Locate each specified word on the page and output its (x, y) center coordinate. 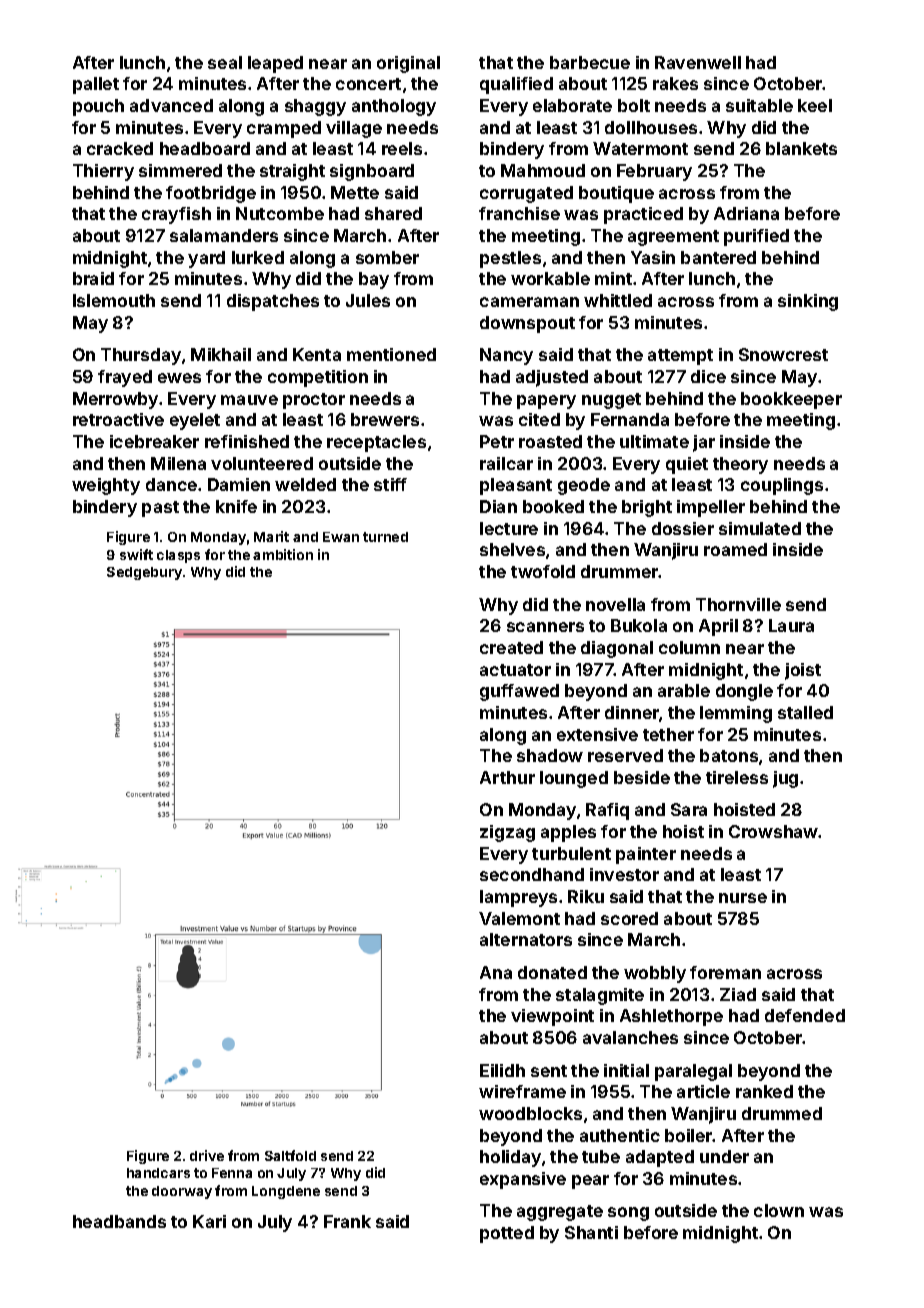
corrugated (526, 194)
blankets (801, 148)
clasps (178, 556)
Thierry (103, 172)
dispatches (273, 302)
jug (785, 779)
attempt (680, 357)
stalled (805, 712)
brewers (385, 419)
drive (207, 1155)
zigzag (507, 833)
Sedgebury (144, 573)
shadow (550, 755)
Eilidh (502, 1070)
